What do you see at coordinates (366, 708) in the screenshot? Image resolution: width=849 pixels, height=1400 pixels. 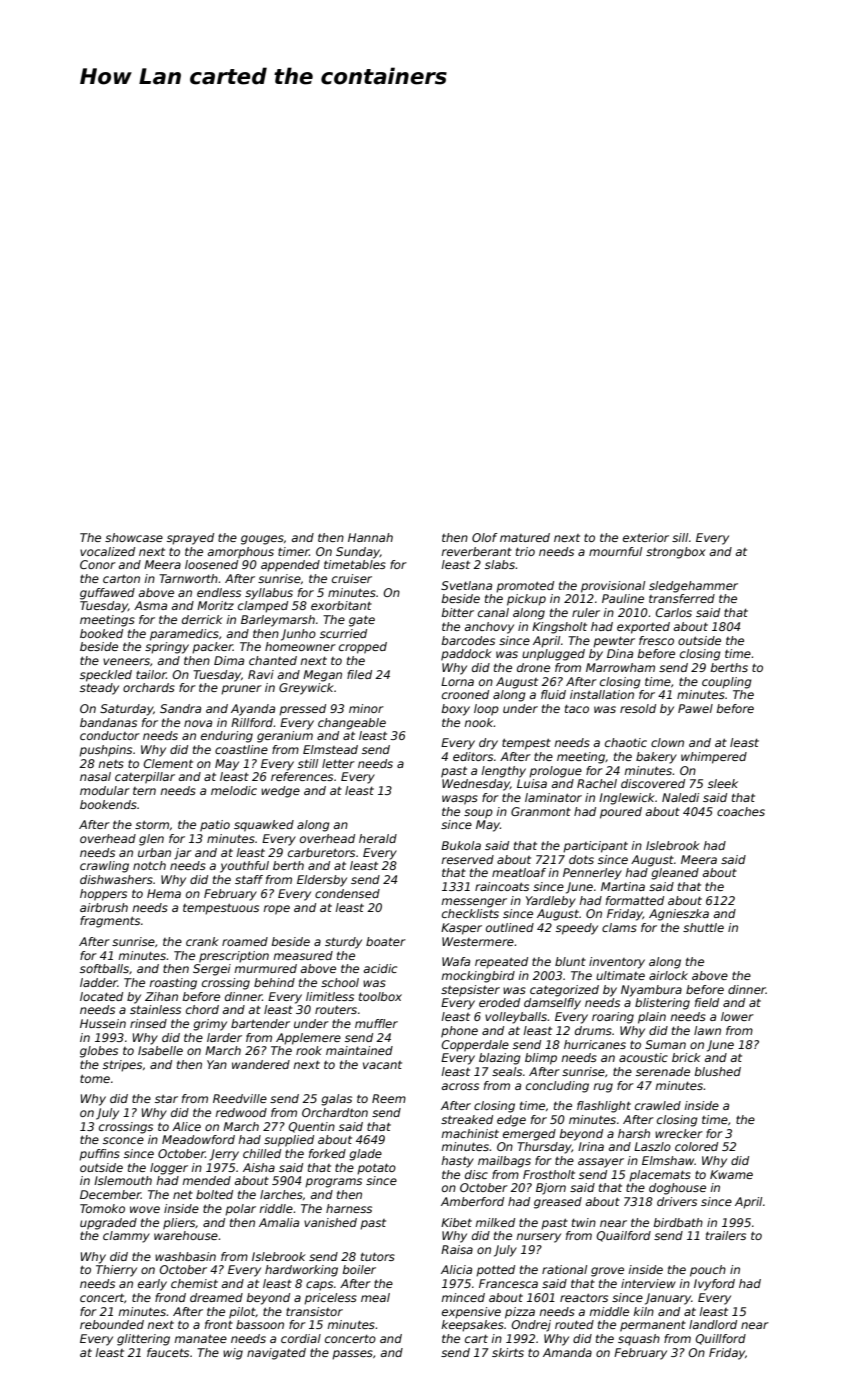 I see `minor` at bounding box center [366, 708].
